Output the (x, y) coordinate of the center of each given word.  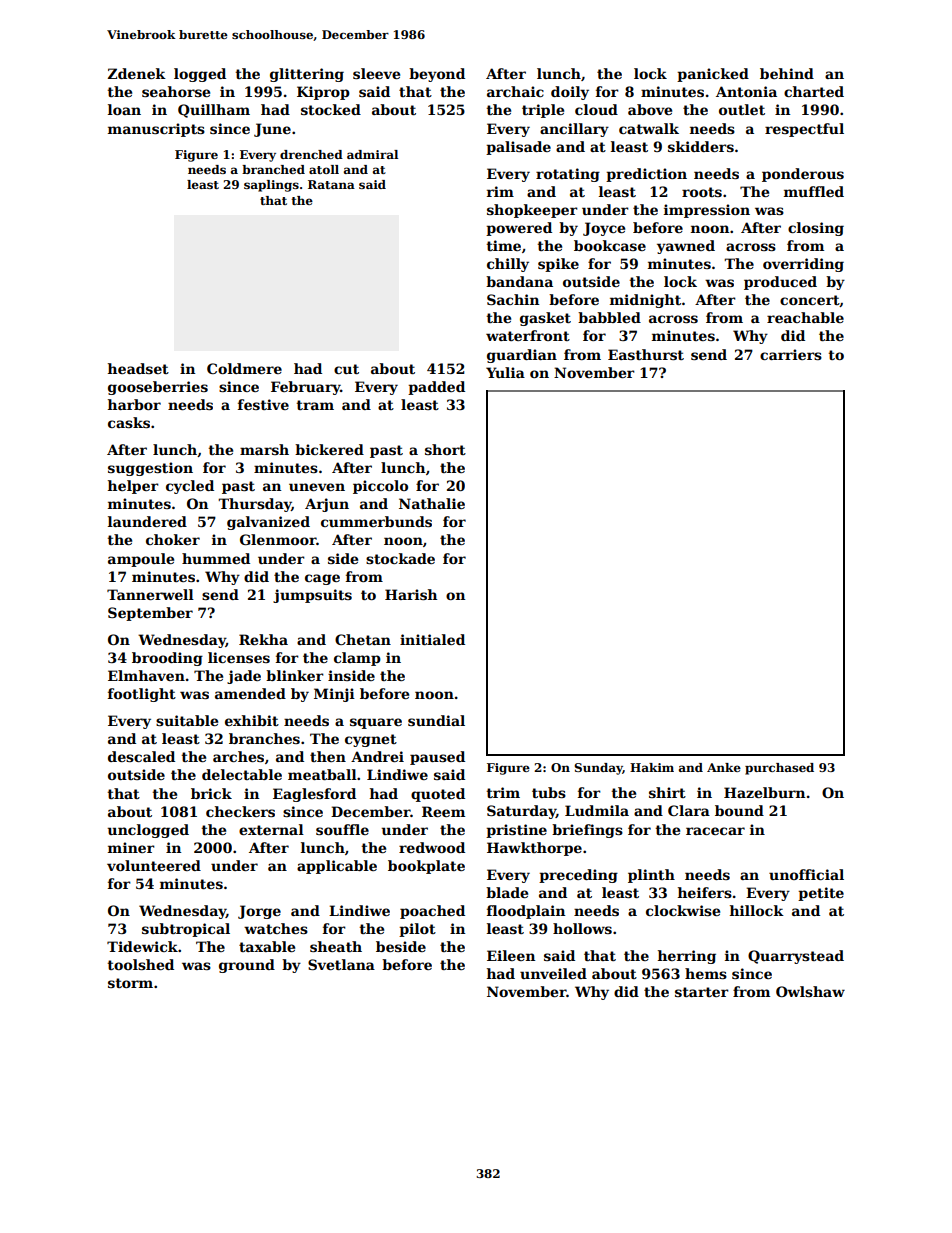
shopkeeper (532, 211)
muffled (814, 191)
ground (247, 966)
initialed (432, 639)
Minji (334, 695)
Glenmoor (278, 539)
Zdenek (137, 73)
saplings (271, 186)
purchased (779, 769)
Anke (724, 767)
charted (814, 91)
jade (244, 677)
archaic (515, 91)
